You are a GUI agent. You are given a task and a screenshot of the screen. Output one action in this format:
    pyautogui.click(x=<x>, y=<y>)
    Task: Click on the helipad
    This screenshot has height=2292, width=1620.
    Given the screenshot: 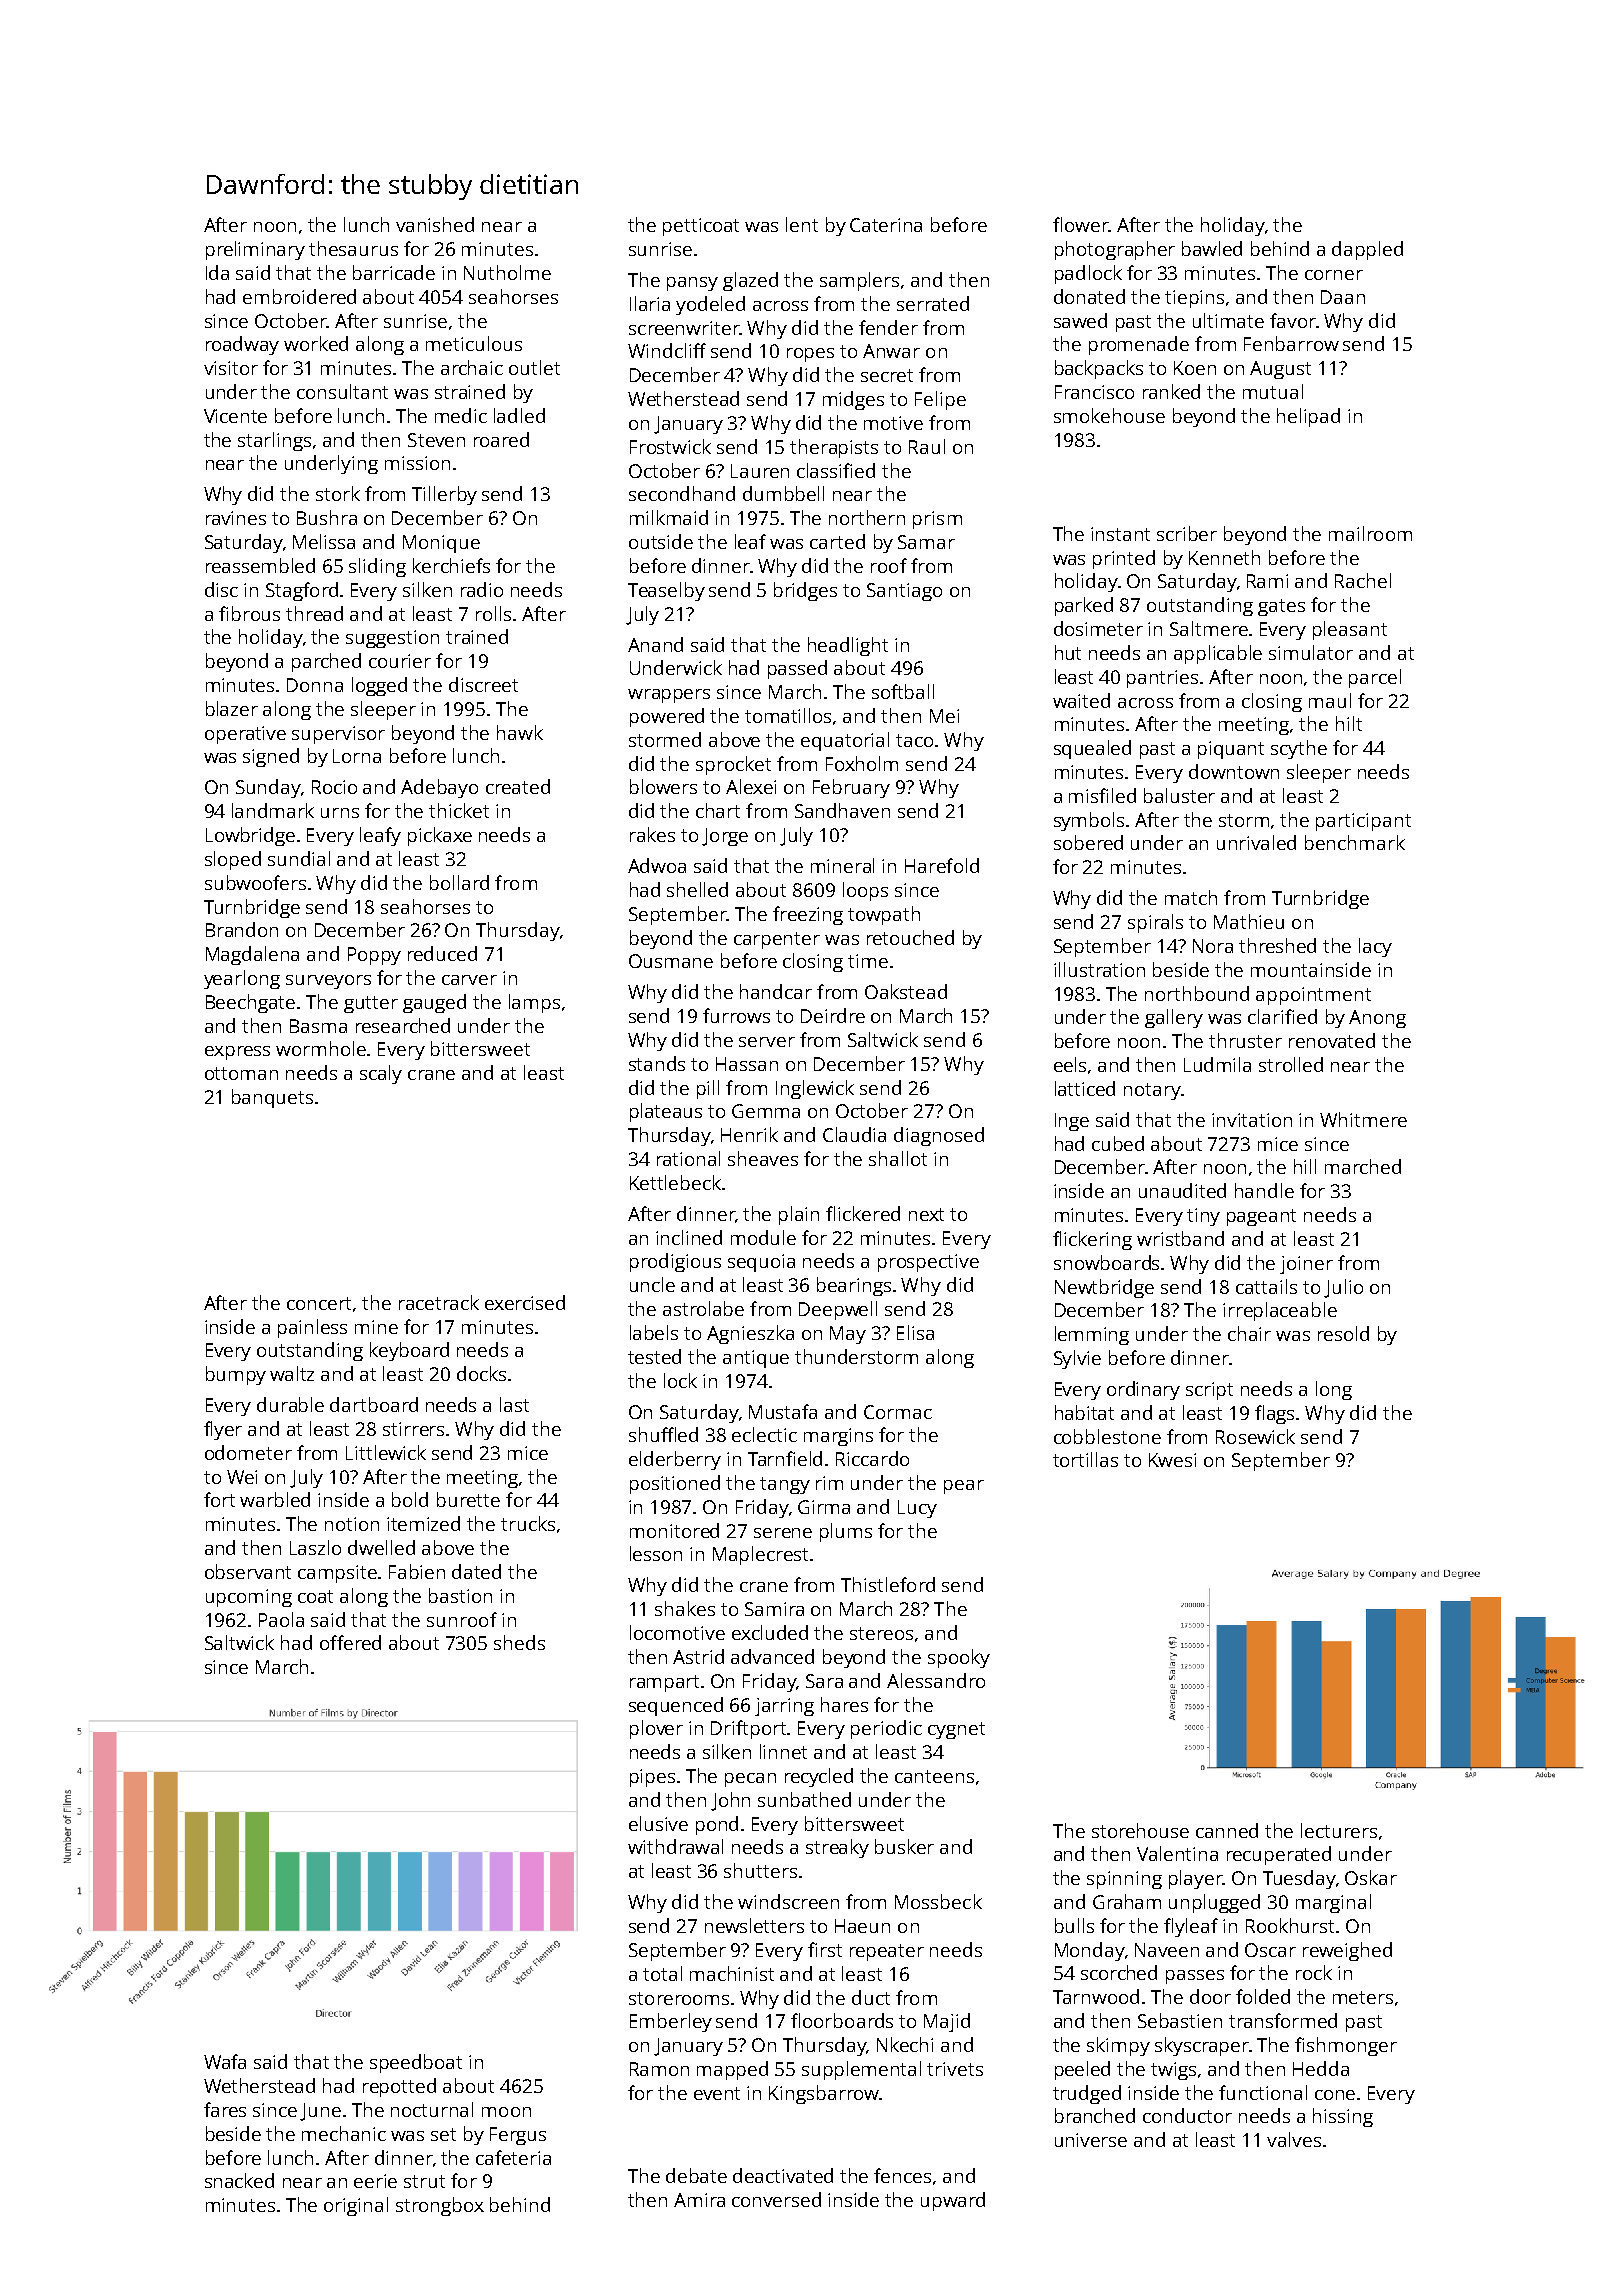 What is the action you would take?
    pyautogui.click(x=1308, y=417)
